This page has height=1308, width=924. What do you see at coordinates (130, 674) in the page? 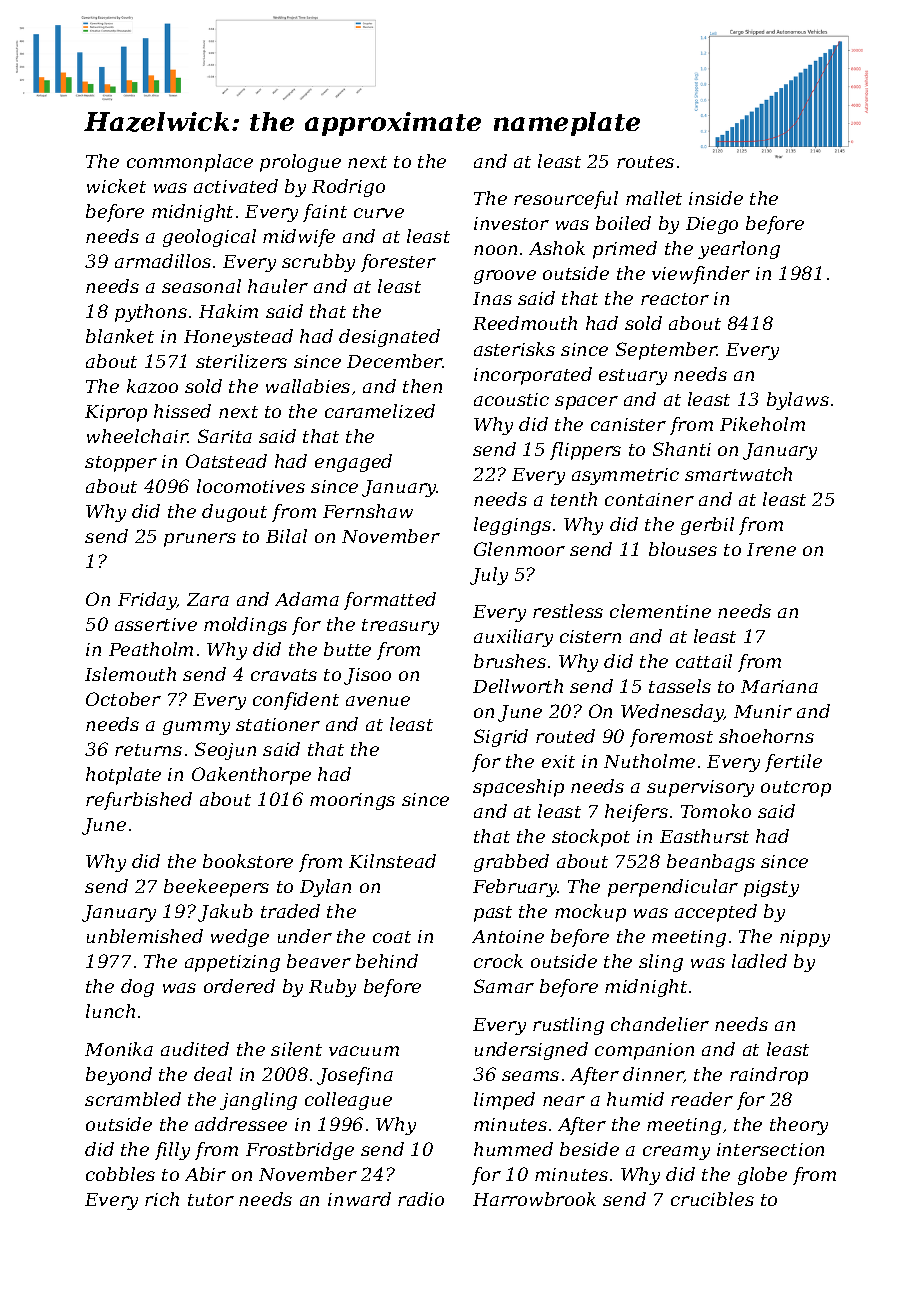
I see `Islemouth` at bounding box center [130, 674].
